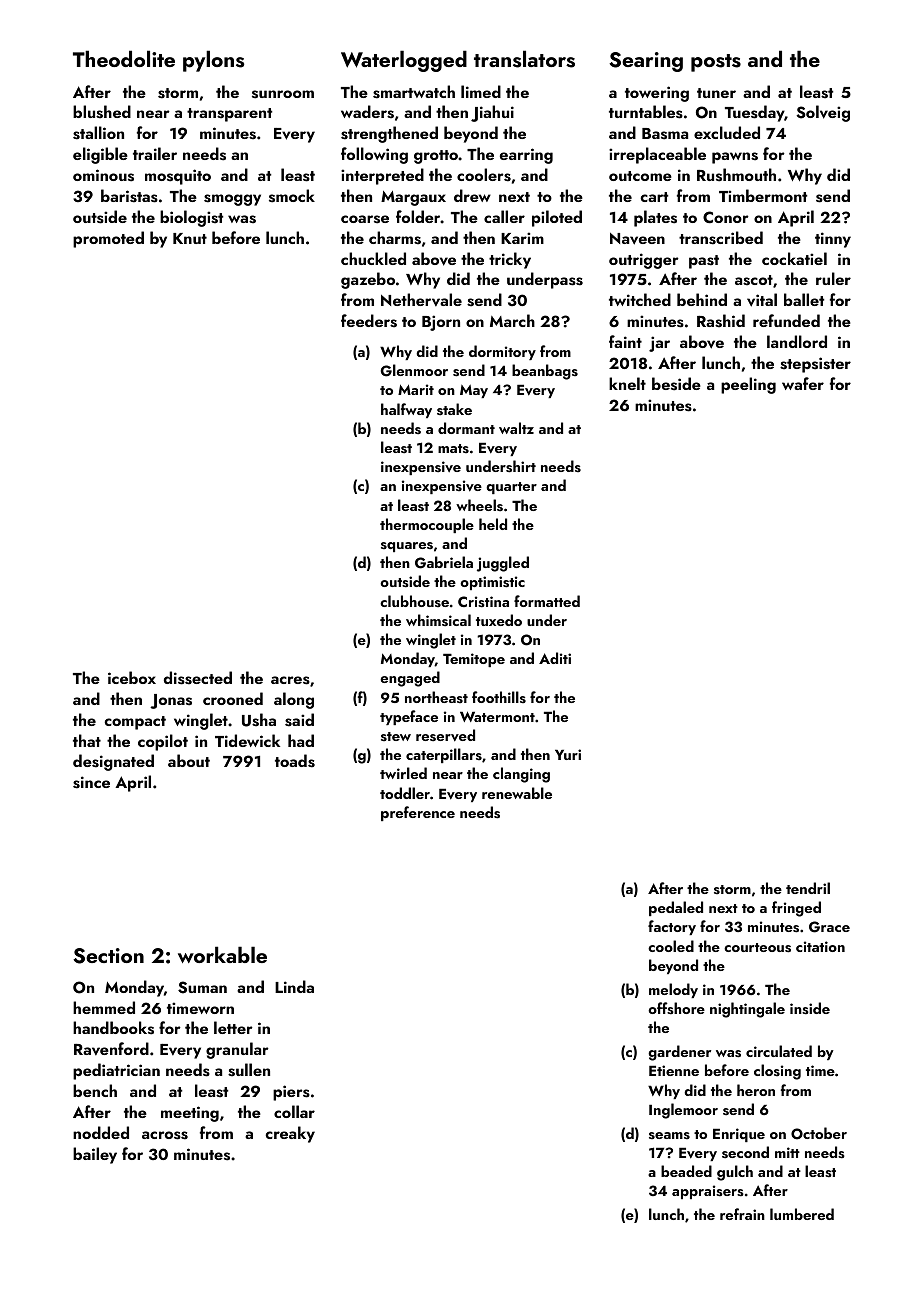 This screenshot has width=924, height=1308. Describe the element at coordinates (229, 115) in the screenshot. I see `transparent` at that location.
